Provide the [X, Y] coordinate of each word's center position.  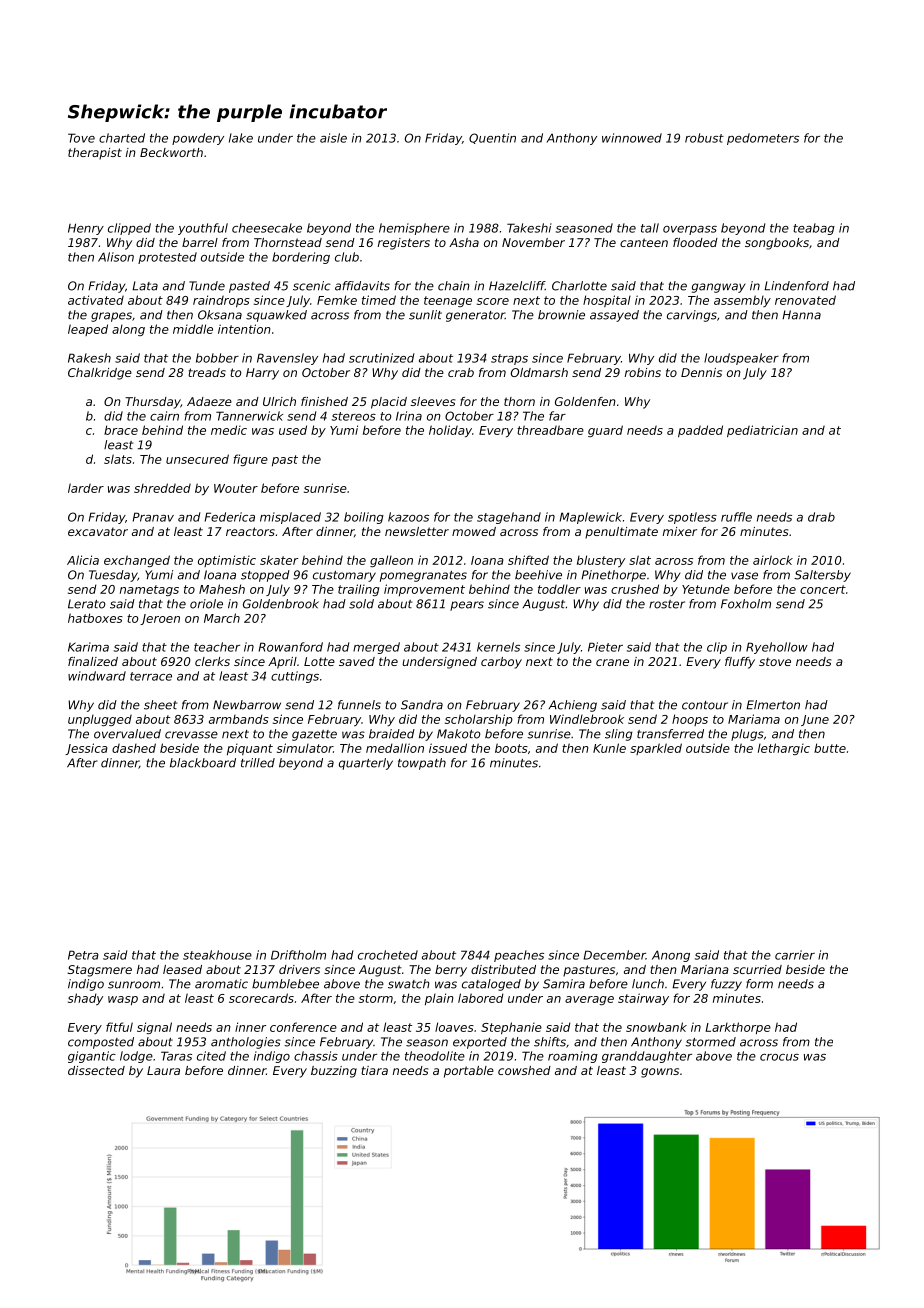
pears [467, 606]
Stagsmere [100, 971]
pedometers [763, 139]
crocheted [388, 955]
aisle [333, 138]
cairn [164, 416]
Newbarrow [247, 705]
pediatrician [762, 431]
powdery [198, 139]
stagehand [509, 518]
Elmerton [773, 705]
